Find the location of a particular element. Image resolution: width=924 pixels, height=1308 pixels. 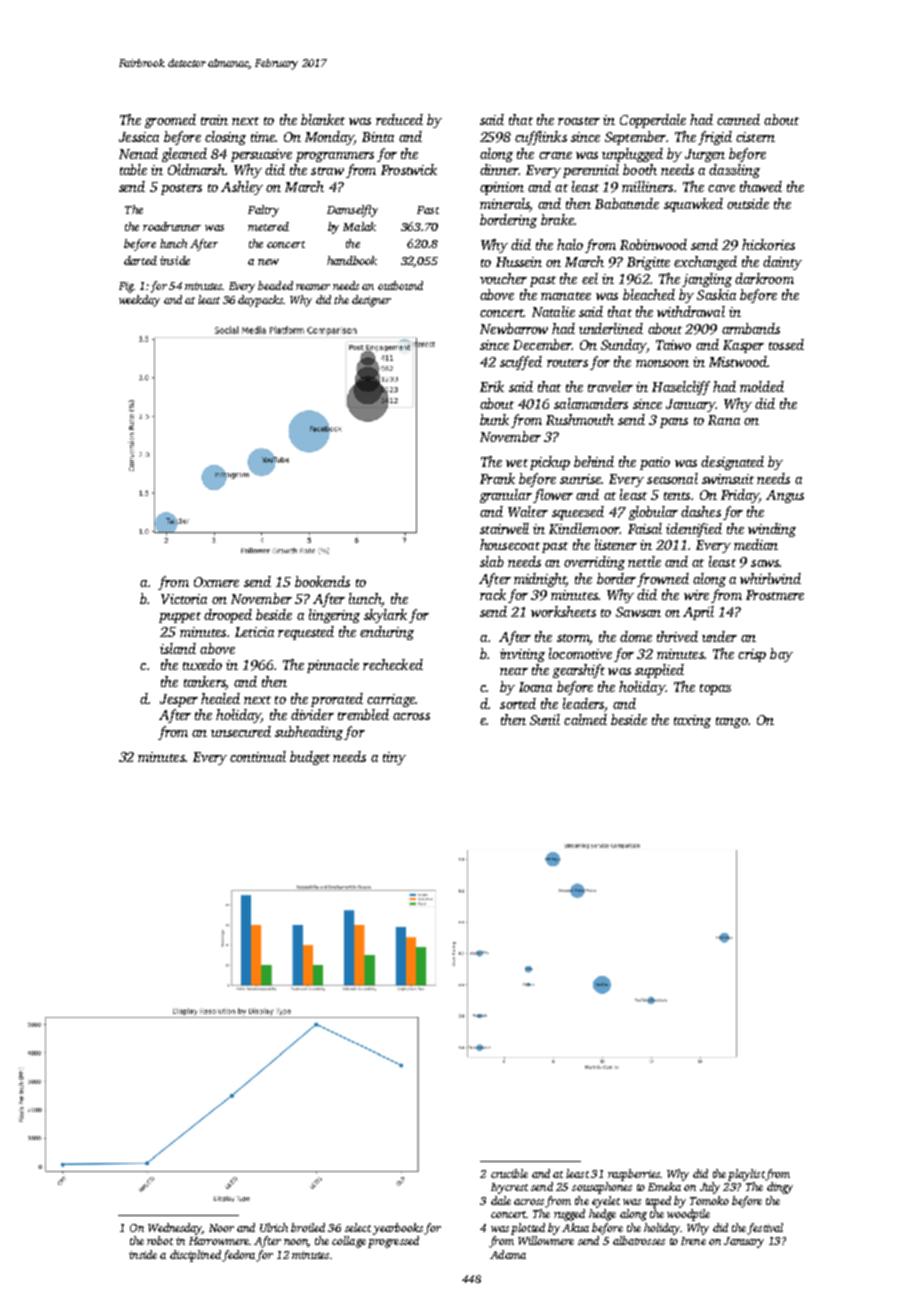

Harrowmere is located at coordinates (219, 1241).
